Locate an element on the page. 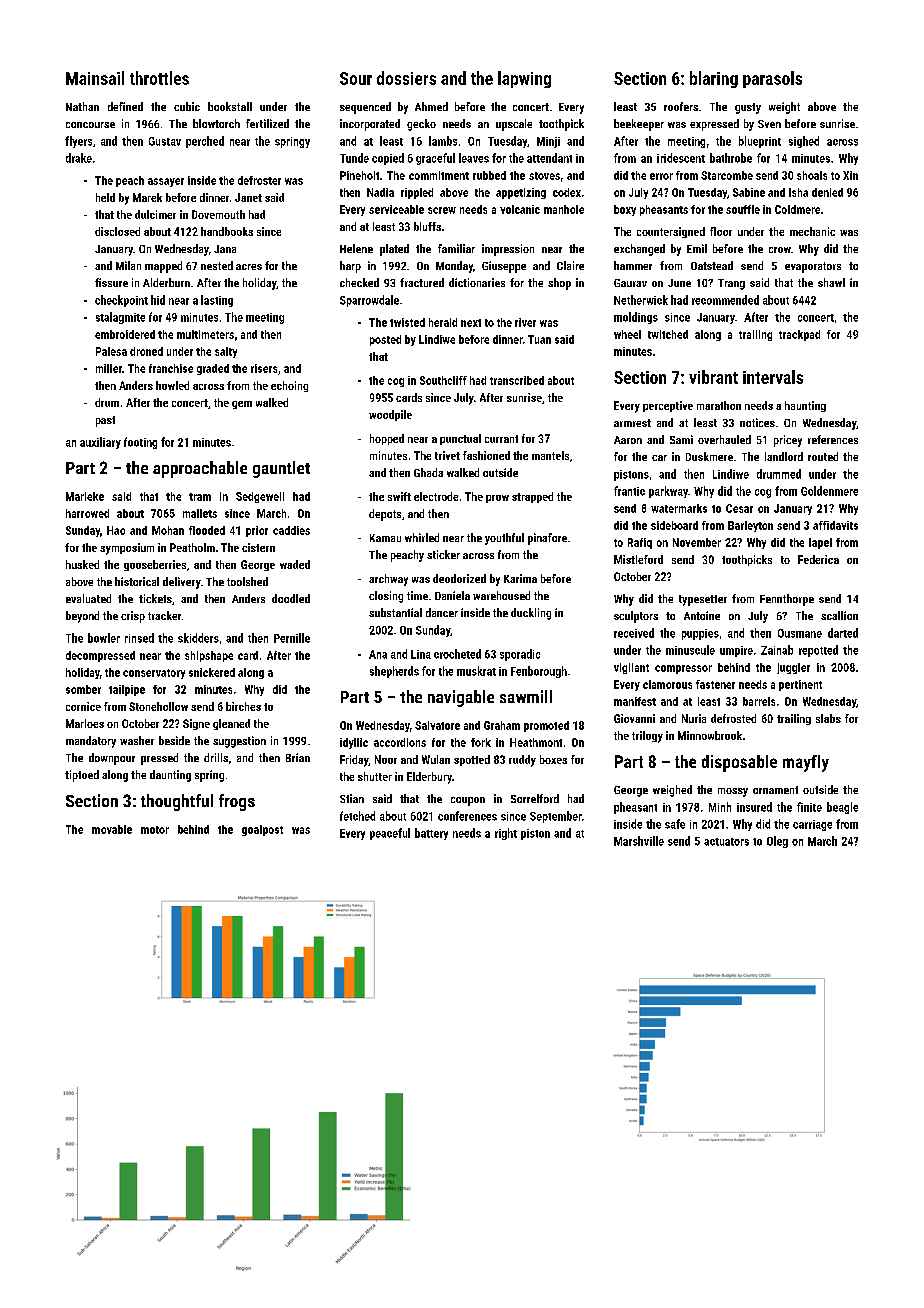  gleaned is located at coordinates (231, 724).
